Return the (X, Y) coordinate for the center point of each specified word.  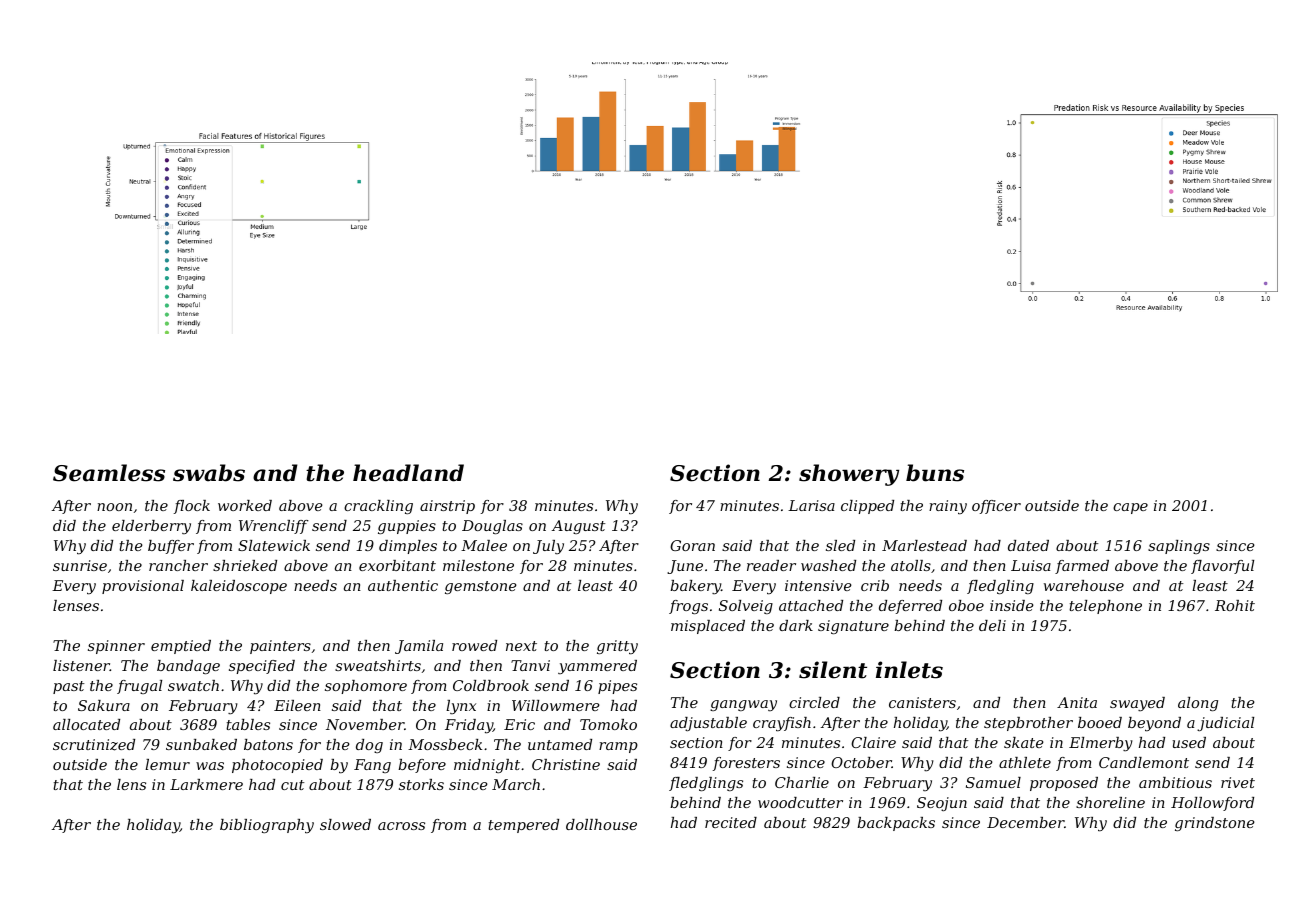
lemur (167, 764)
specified (262, 667)
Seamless (109, 473)
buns (935, 473)
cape (1130, 508)
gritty (617, 647)
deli (992, 625)
